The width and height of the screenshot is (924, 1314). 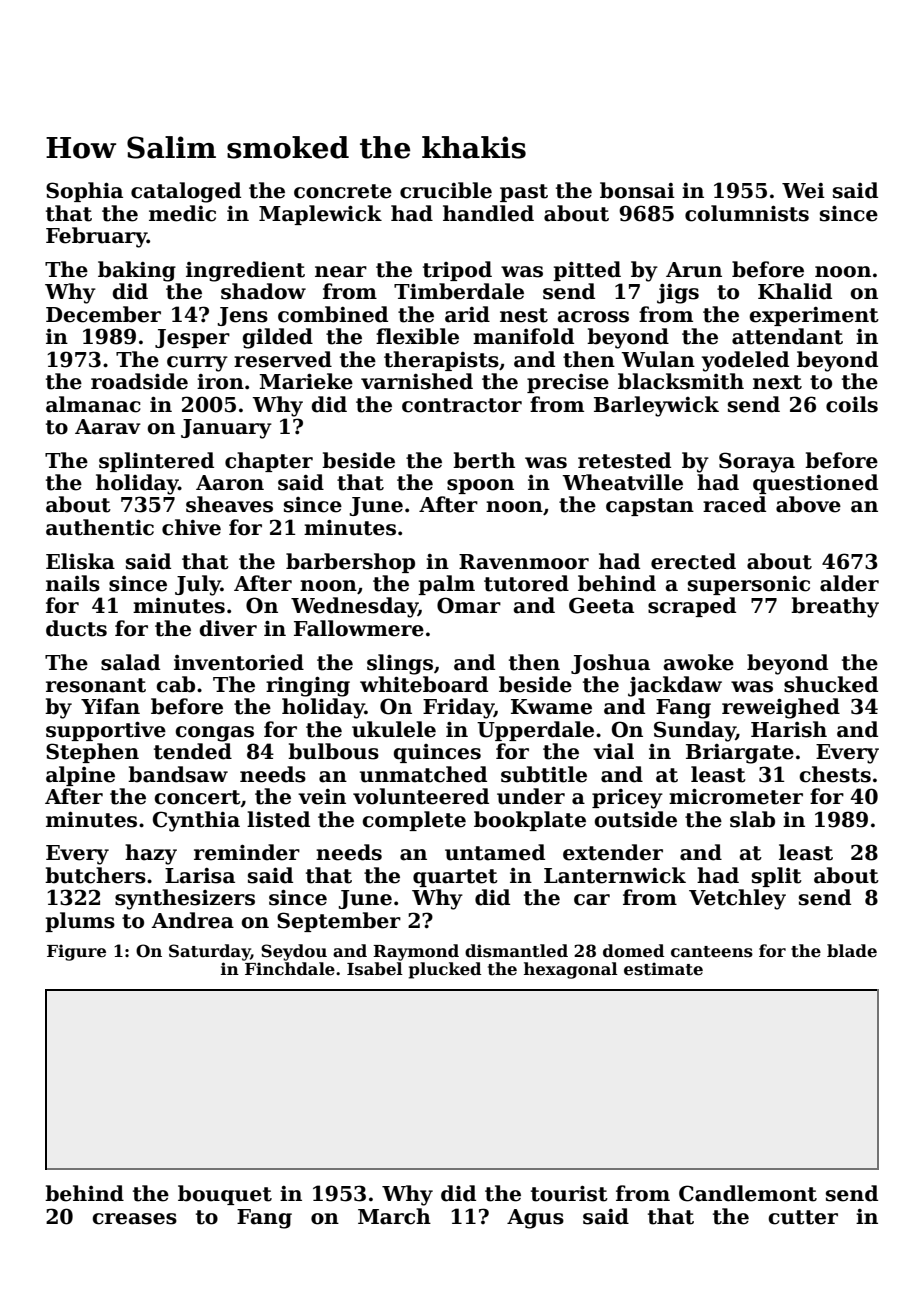 I want to click on alder, so click(x=849, y=583).
